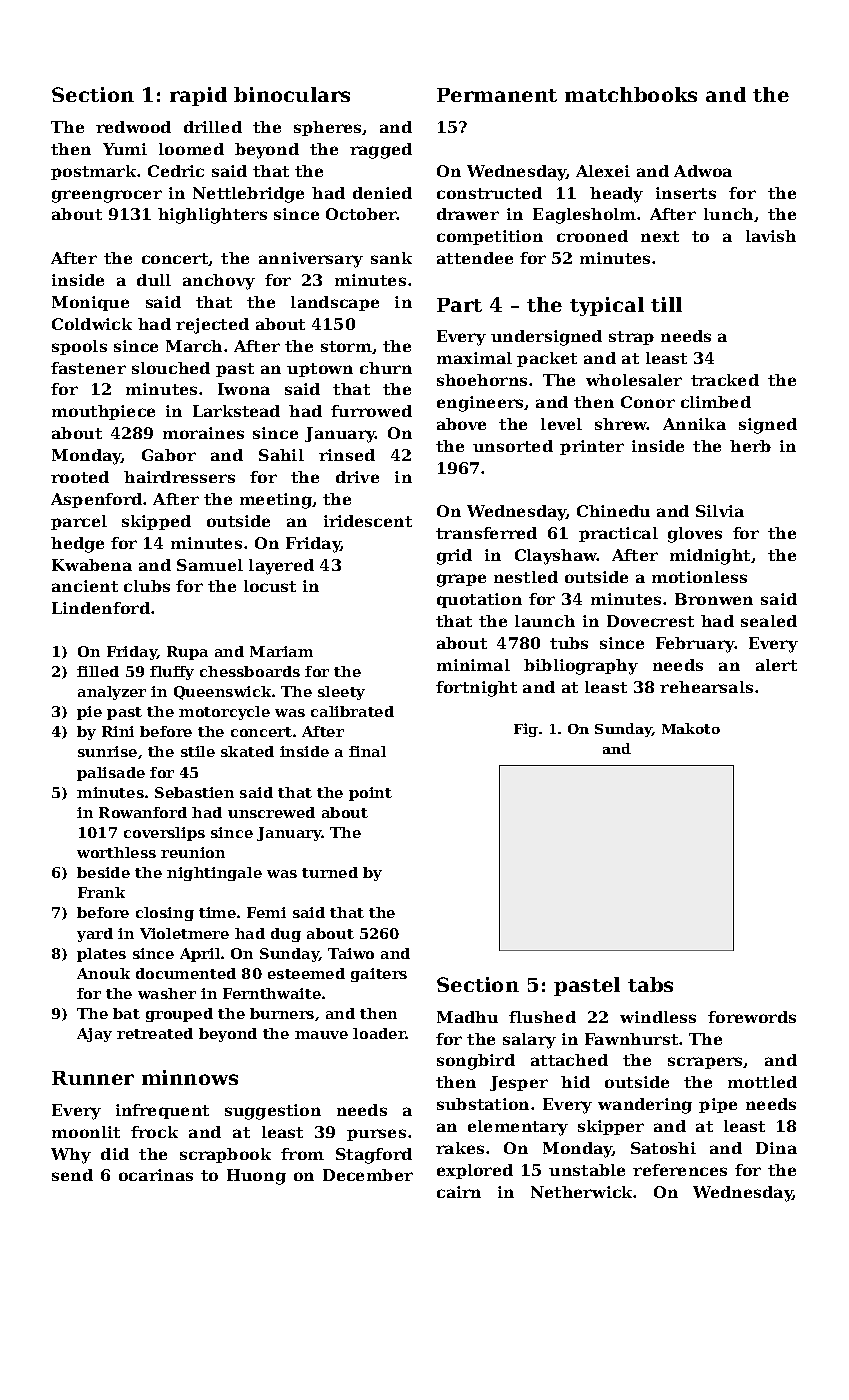  I want to click on loader, so click(379, 1033).
